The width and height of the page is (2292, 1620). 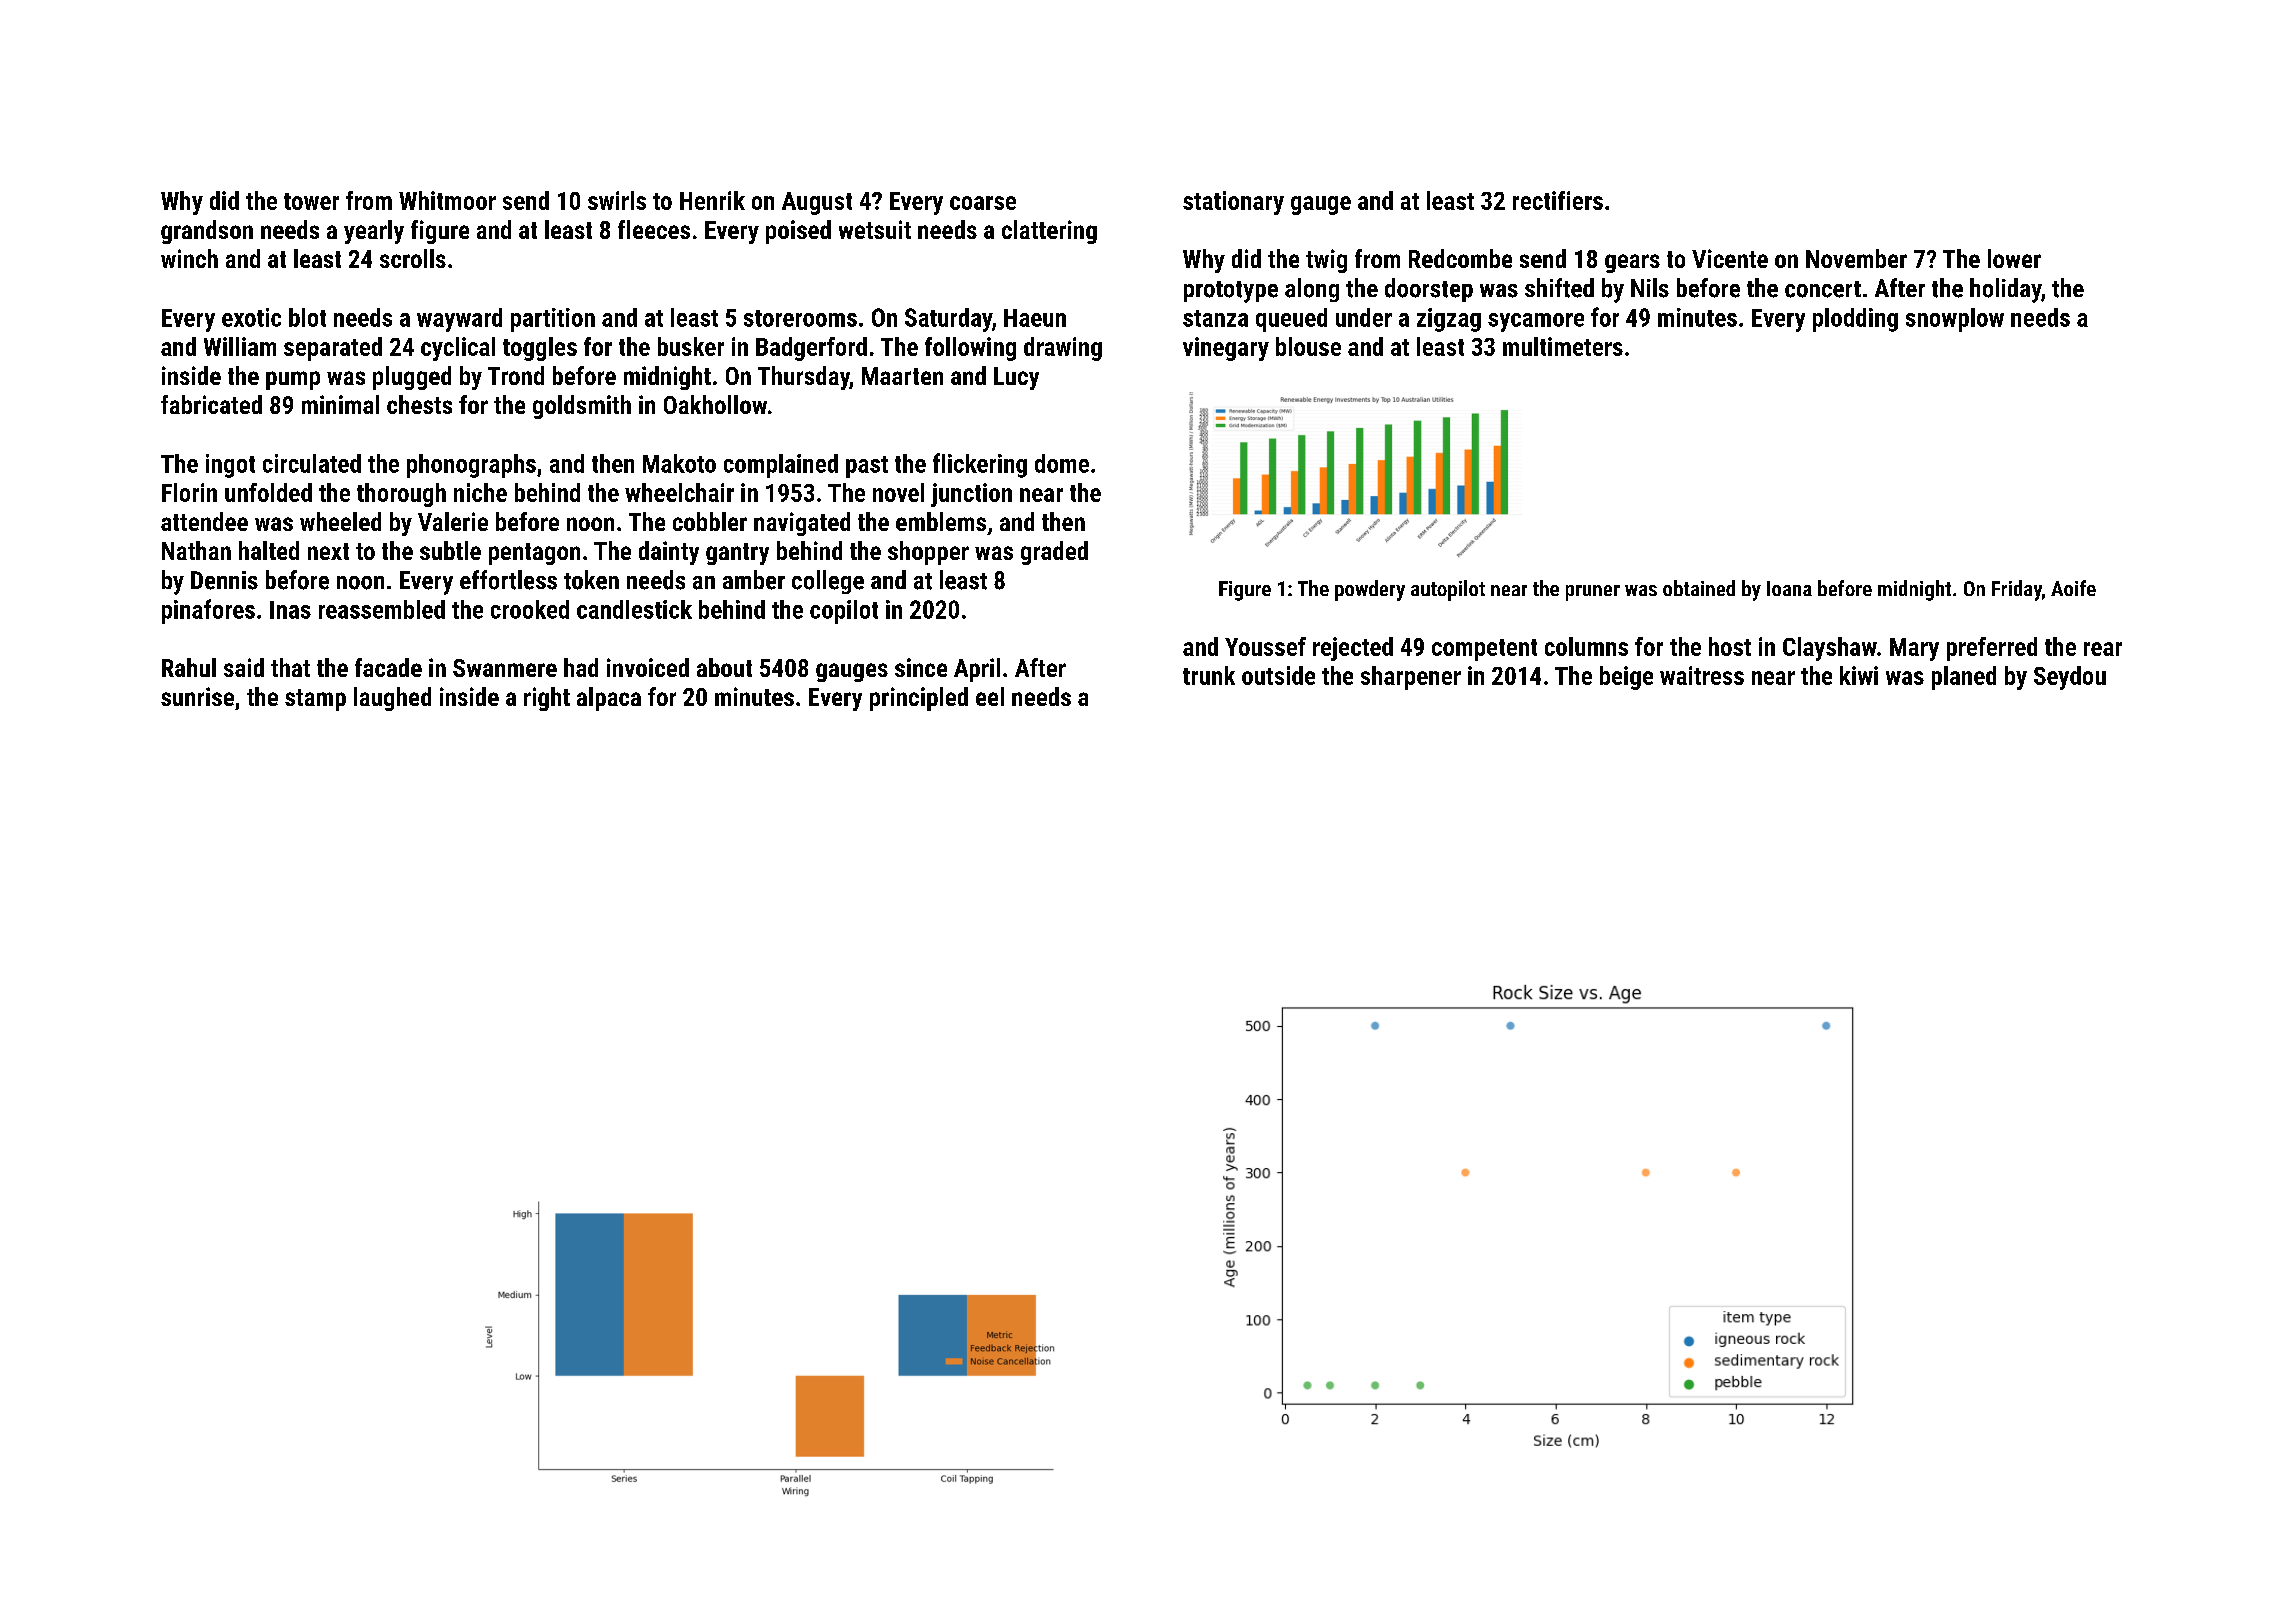 I want to click on Whitmoor, so click(x=447, y=200).
